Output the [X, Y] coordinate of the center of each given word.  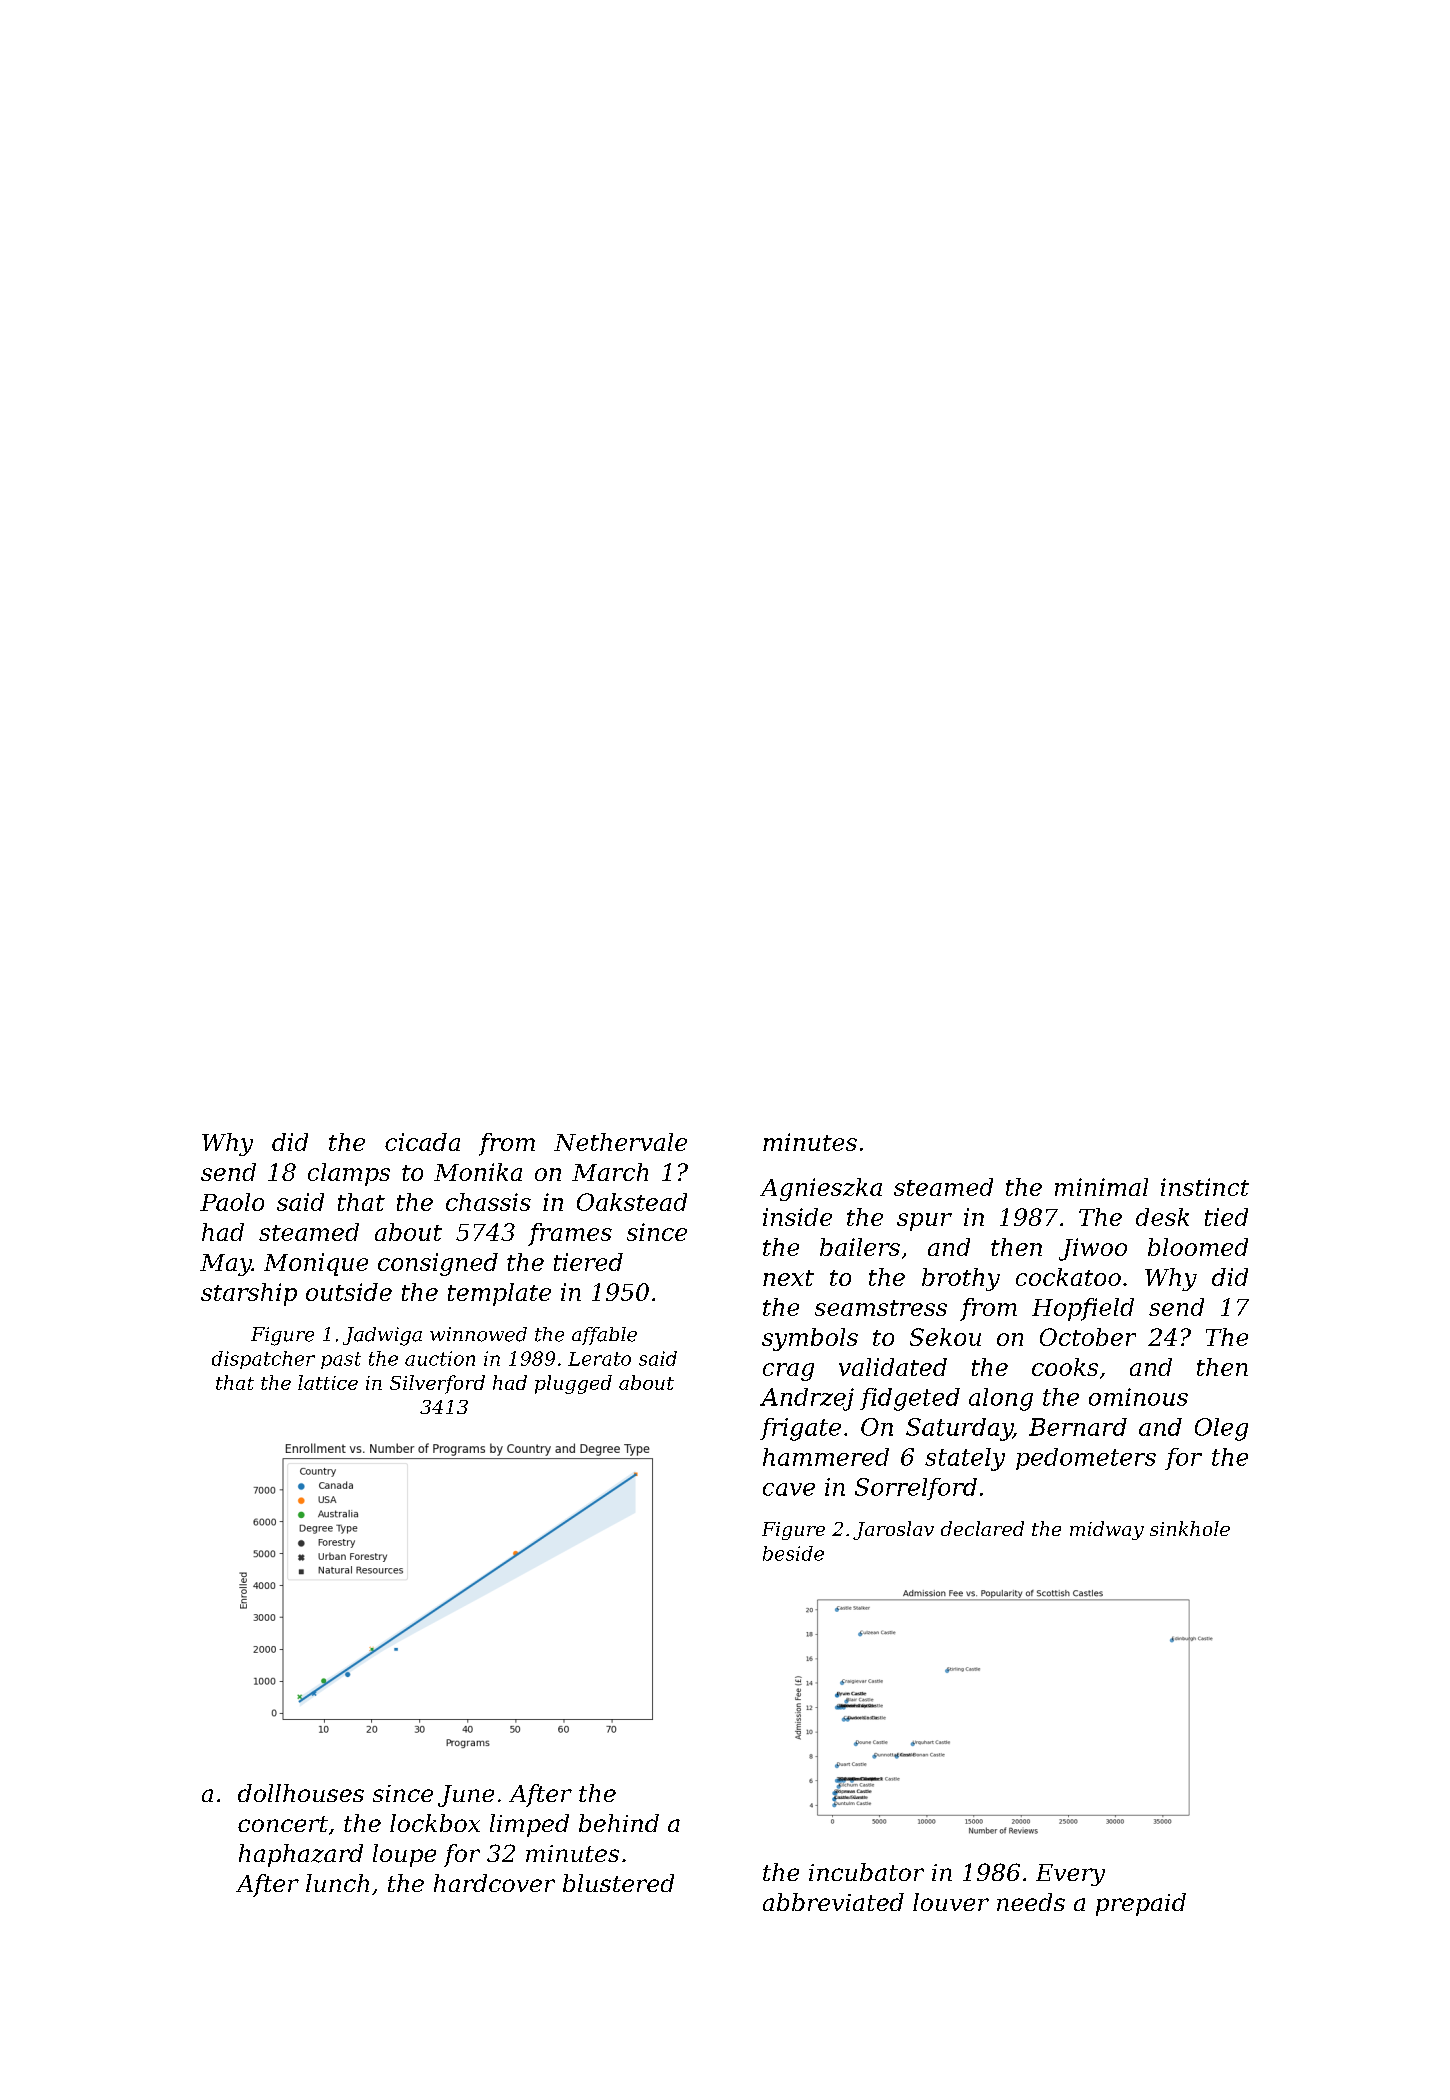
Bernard [1078, 1427]
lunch [337, 1883]
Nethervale [620, 1142]
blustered [618, 1883]
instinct [1205, 1187]
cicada [422, 1142]
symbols [810, 1339]
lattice [328, 1382]
